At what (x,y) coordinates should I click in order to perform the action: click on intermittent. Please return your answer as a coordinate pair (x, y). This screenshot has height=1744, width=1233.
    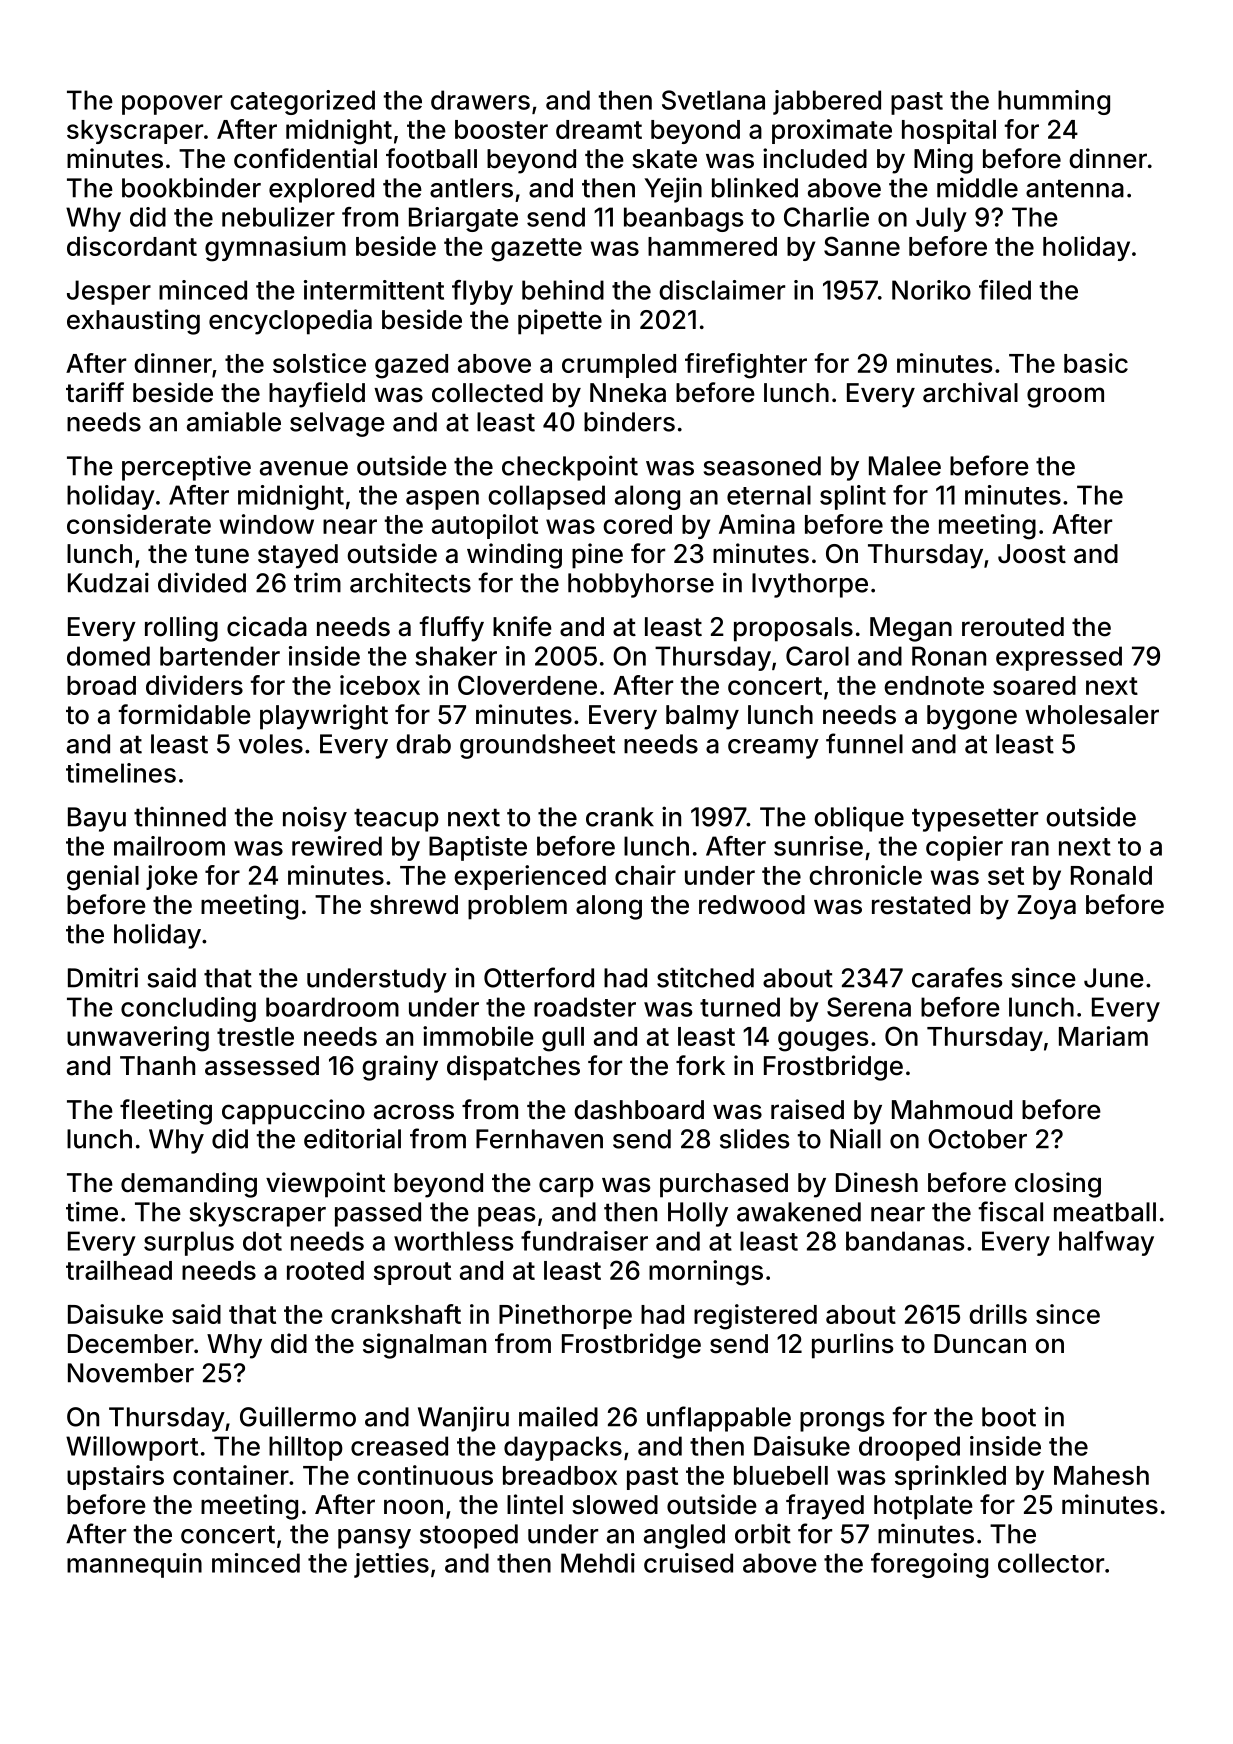
    Looking at the image, I should click on (374, 290).
